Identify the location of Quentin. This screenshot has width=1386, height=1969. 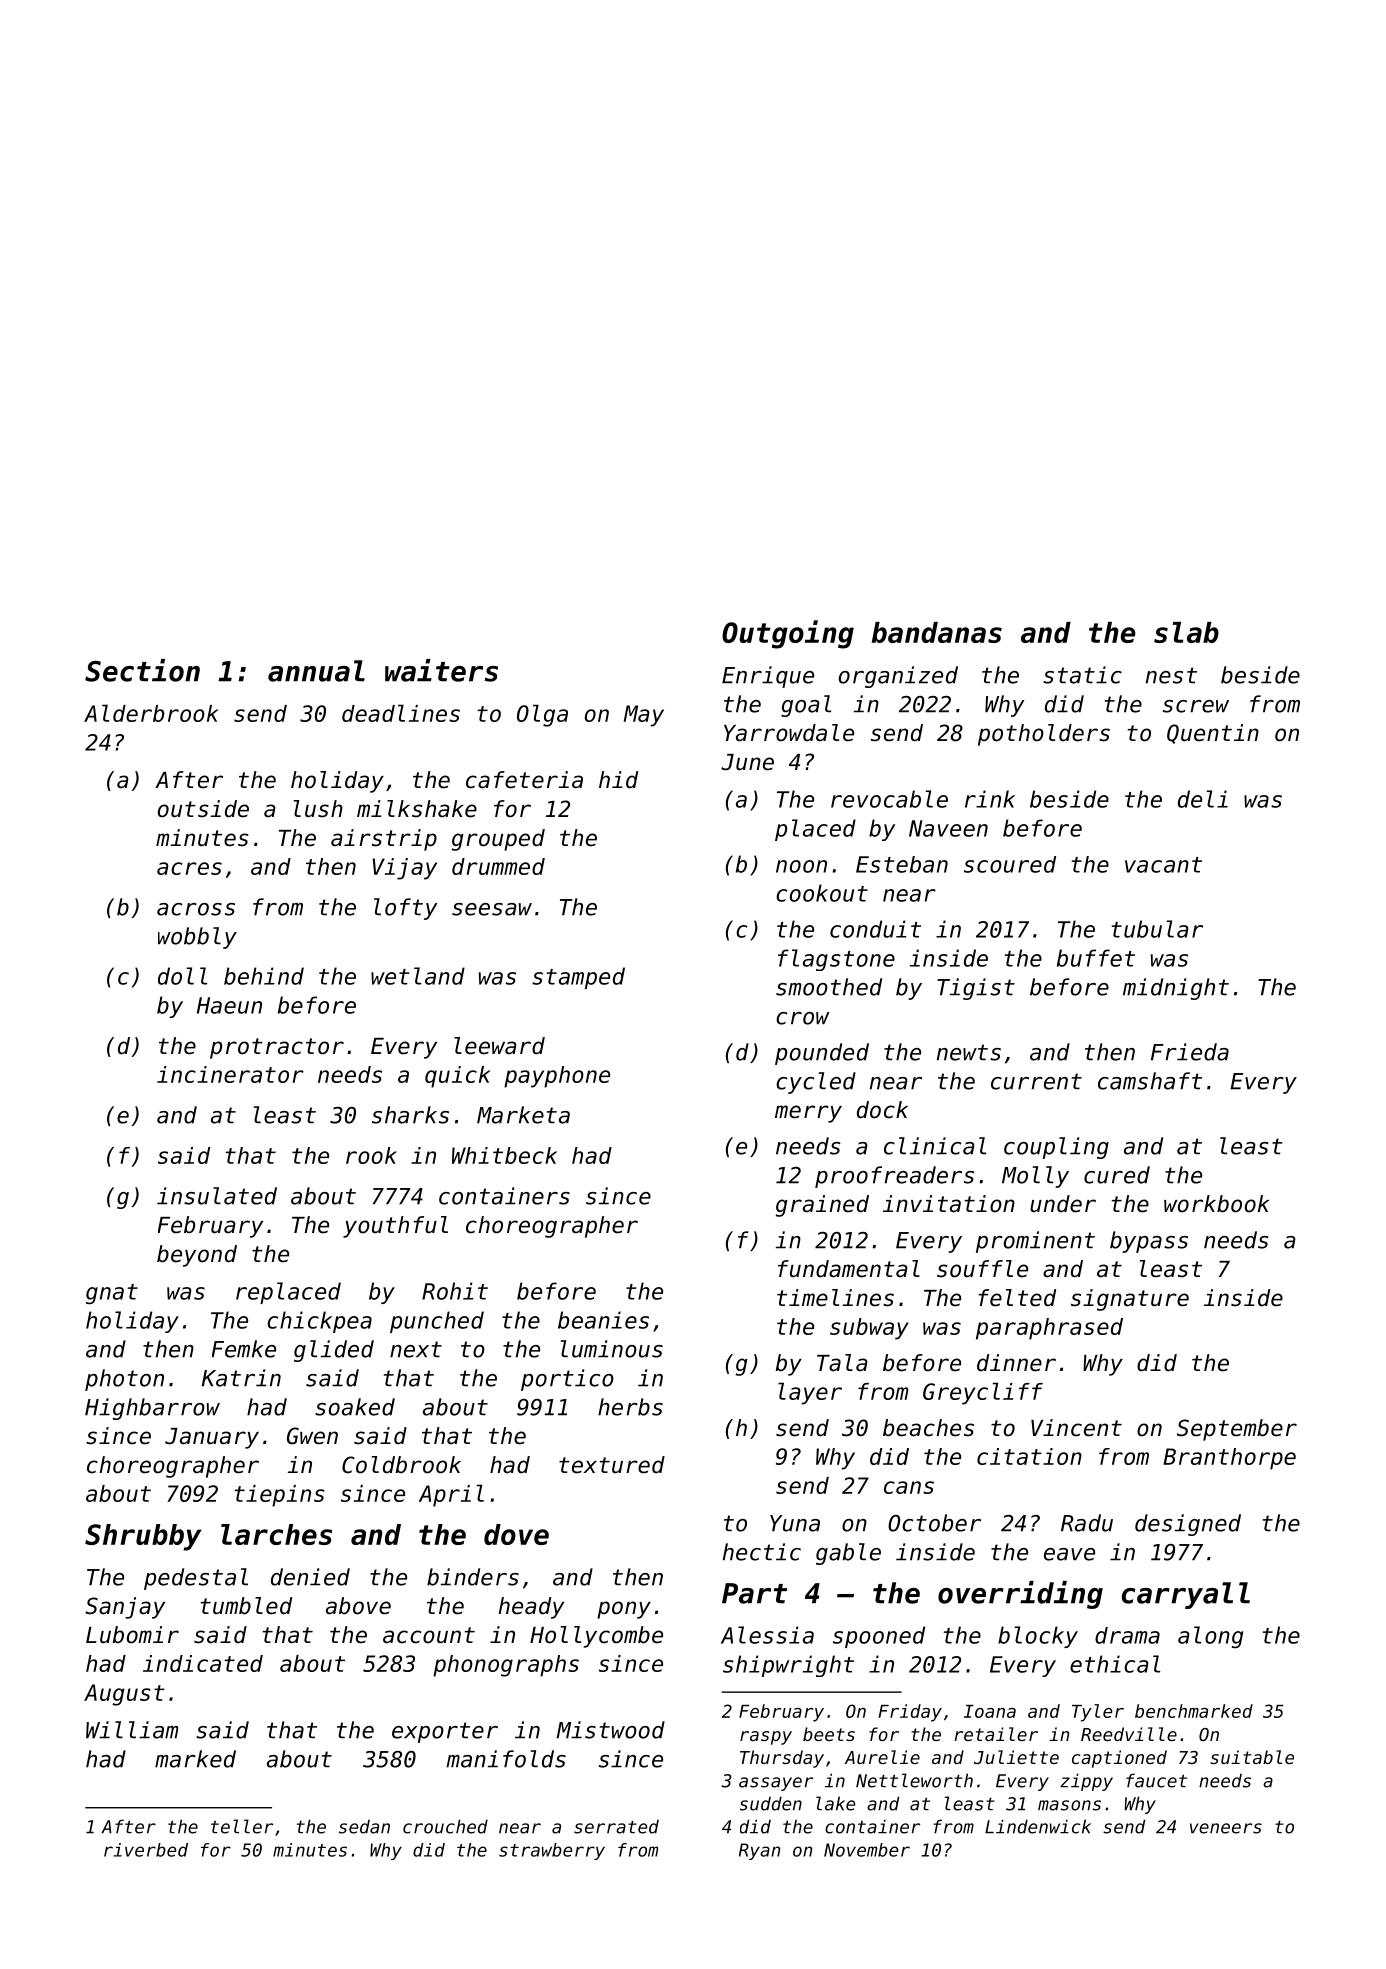
(1213, 734).
